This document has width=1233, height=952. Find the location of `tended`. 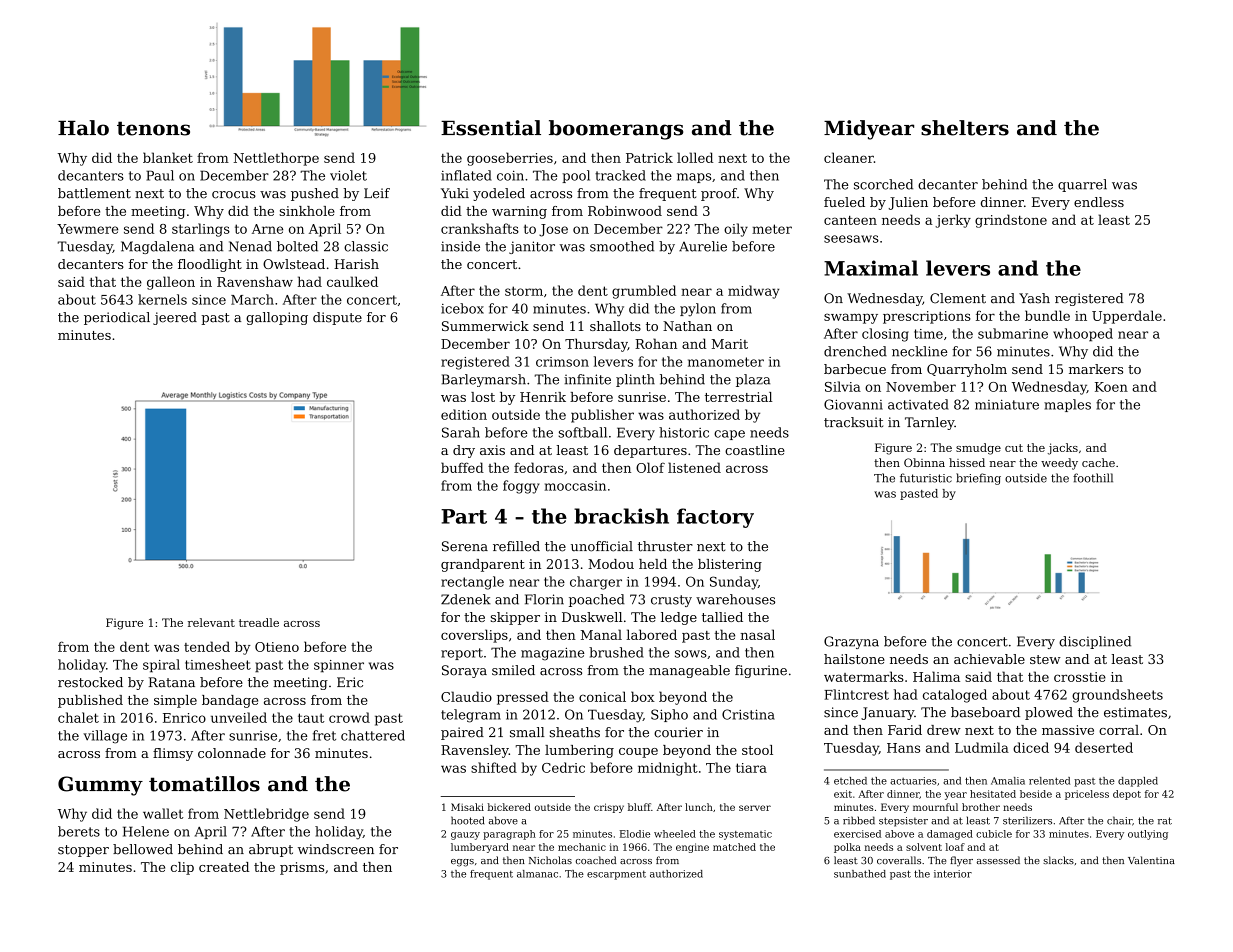

tended is located at coordinates (207, 646).
